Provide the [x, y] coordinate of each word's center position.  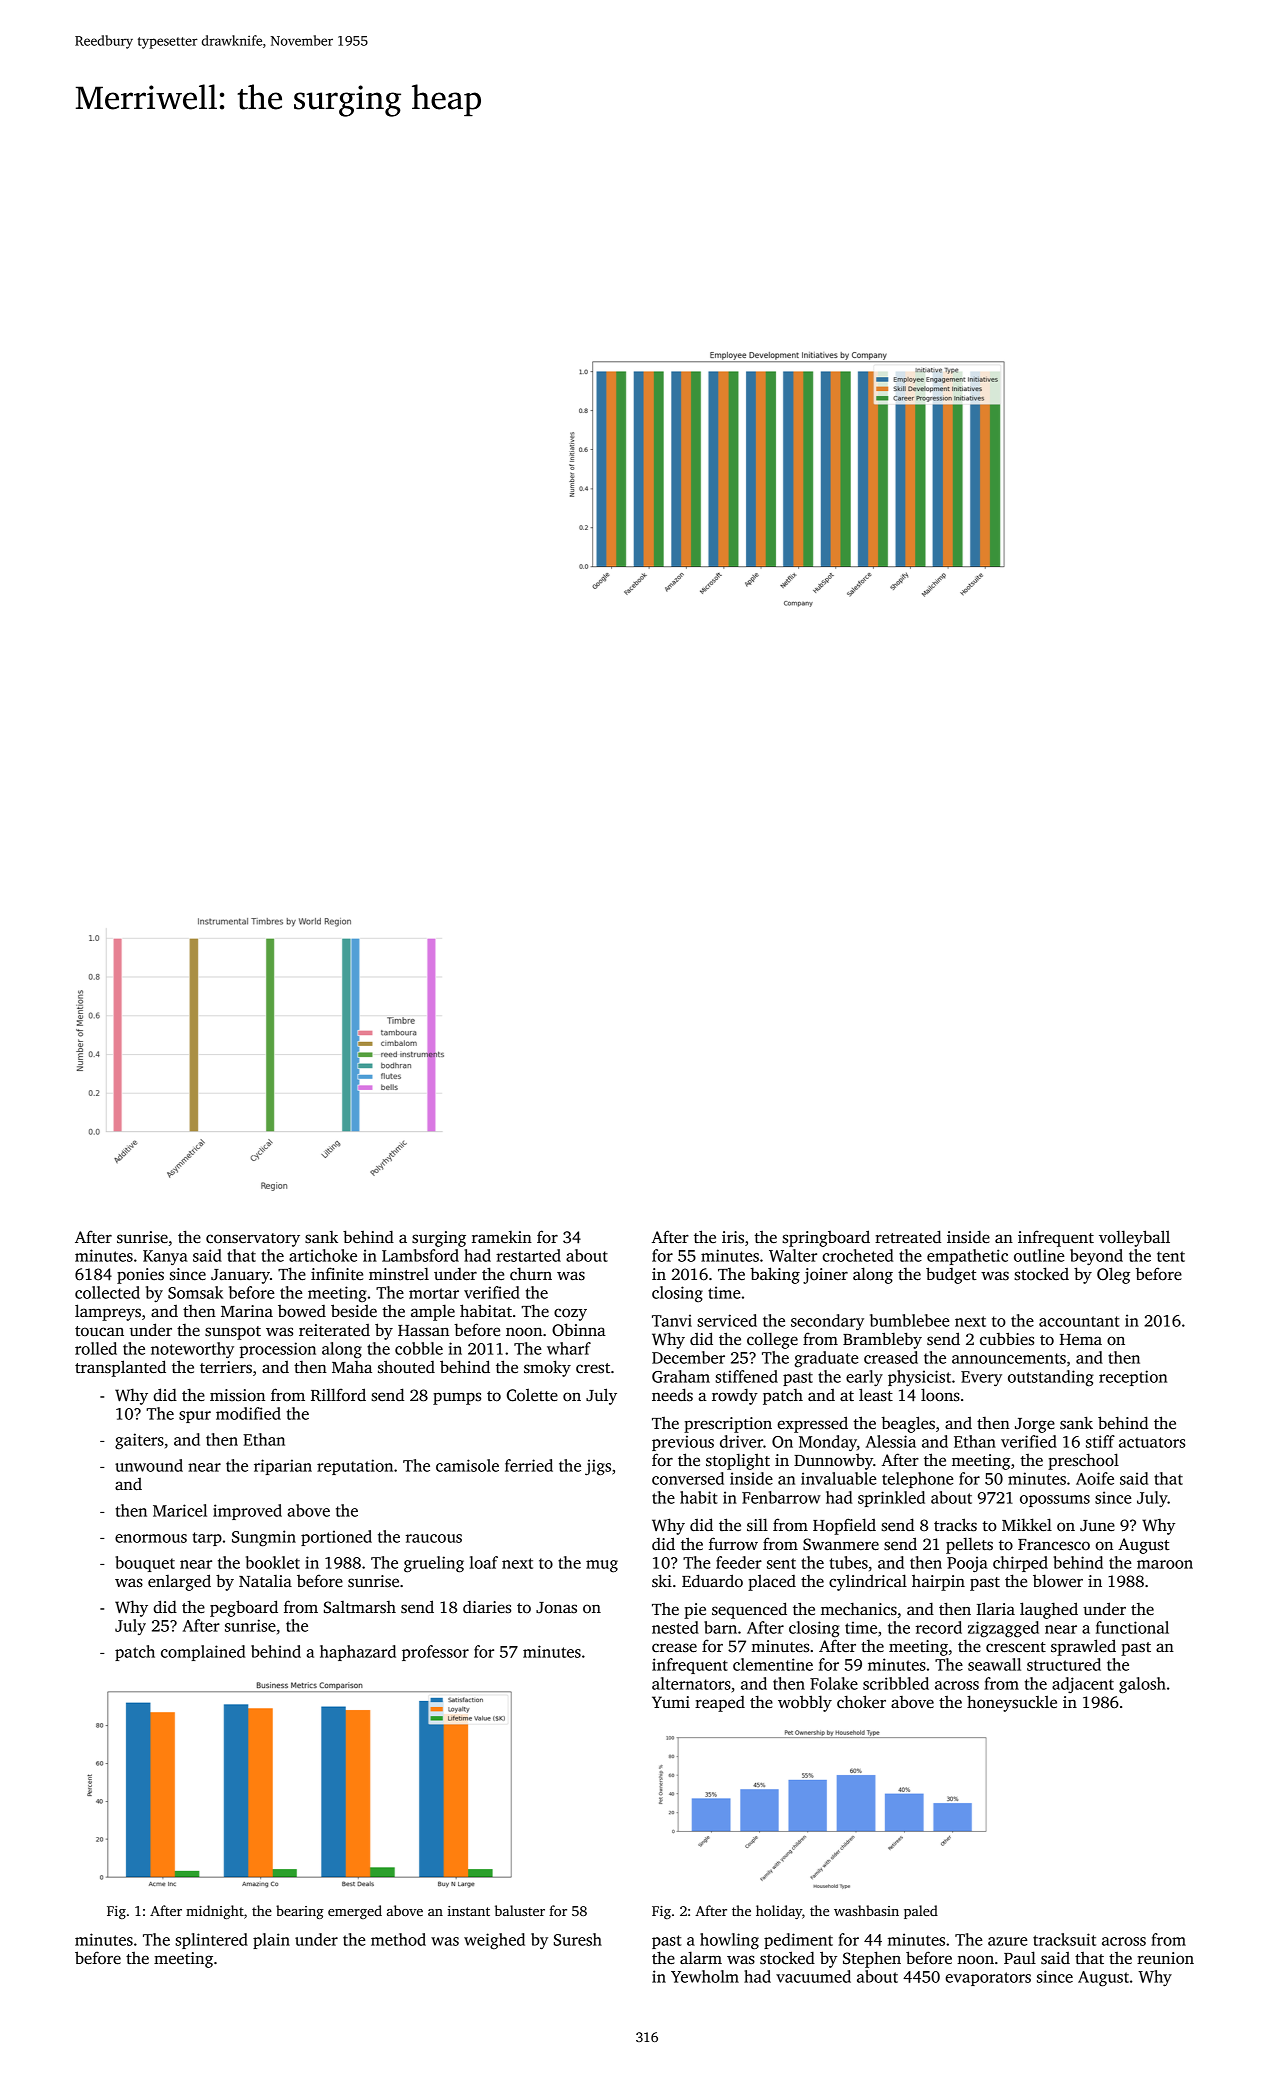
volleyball [1134, 1238]
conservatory [253, 1240]
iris [733, 1237]
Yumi [671, 1702]
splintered [211, 1941]
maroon [1165, 1564]
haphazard [358, 1653]
